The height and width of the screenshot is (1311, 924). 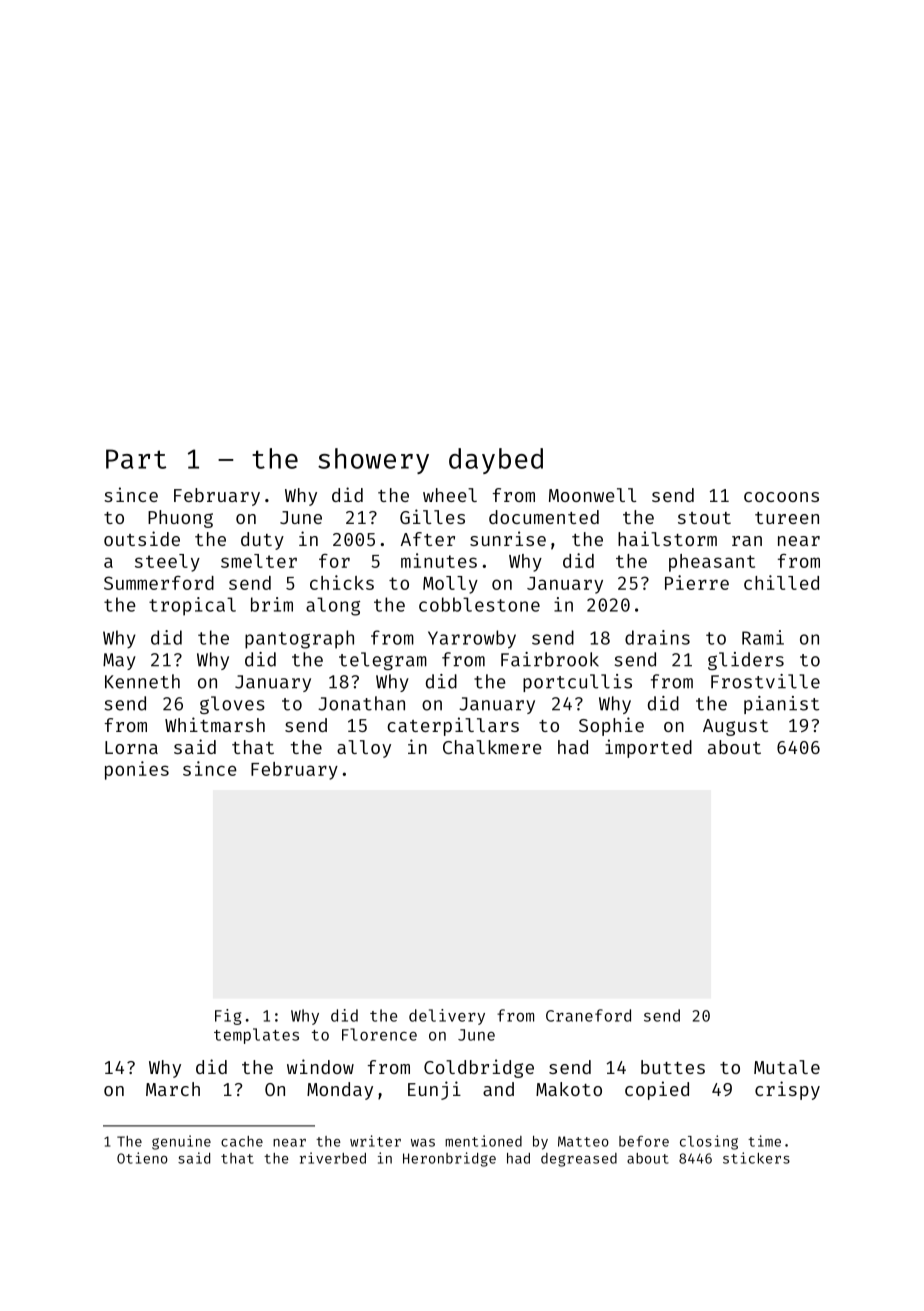 What do you see at coordinates (569, 1089) in the screenshot?
I see `Makoto` at bounding box center [569, 1089].
